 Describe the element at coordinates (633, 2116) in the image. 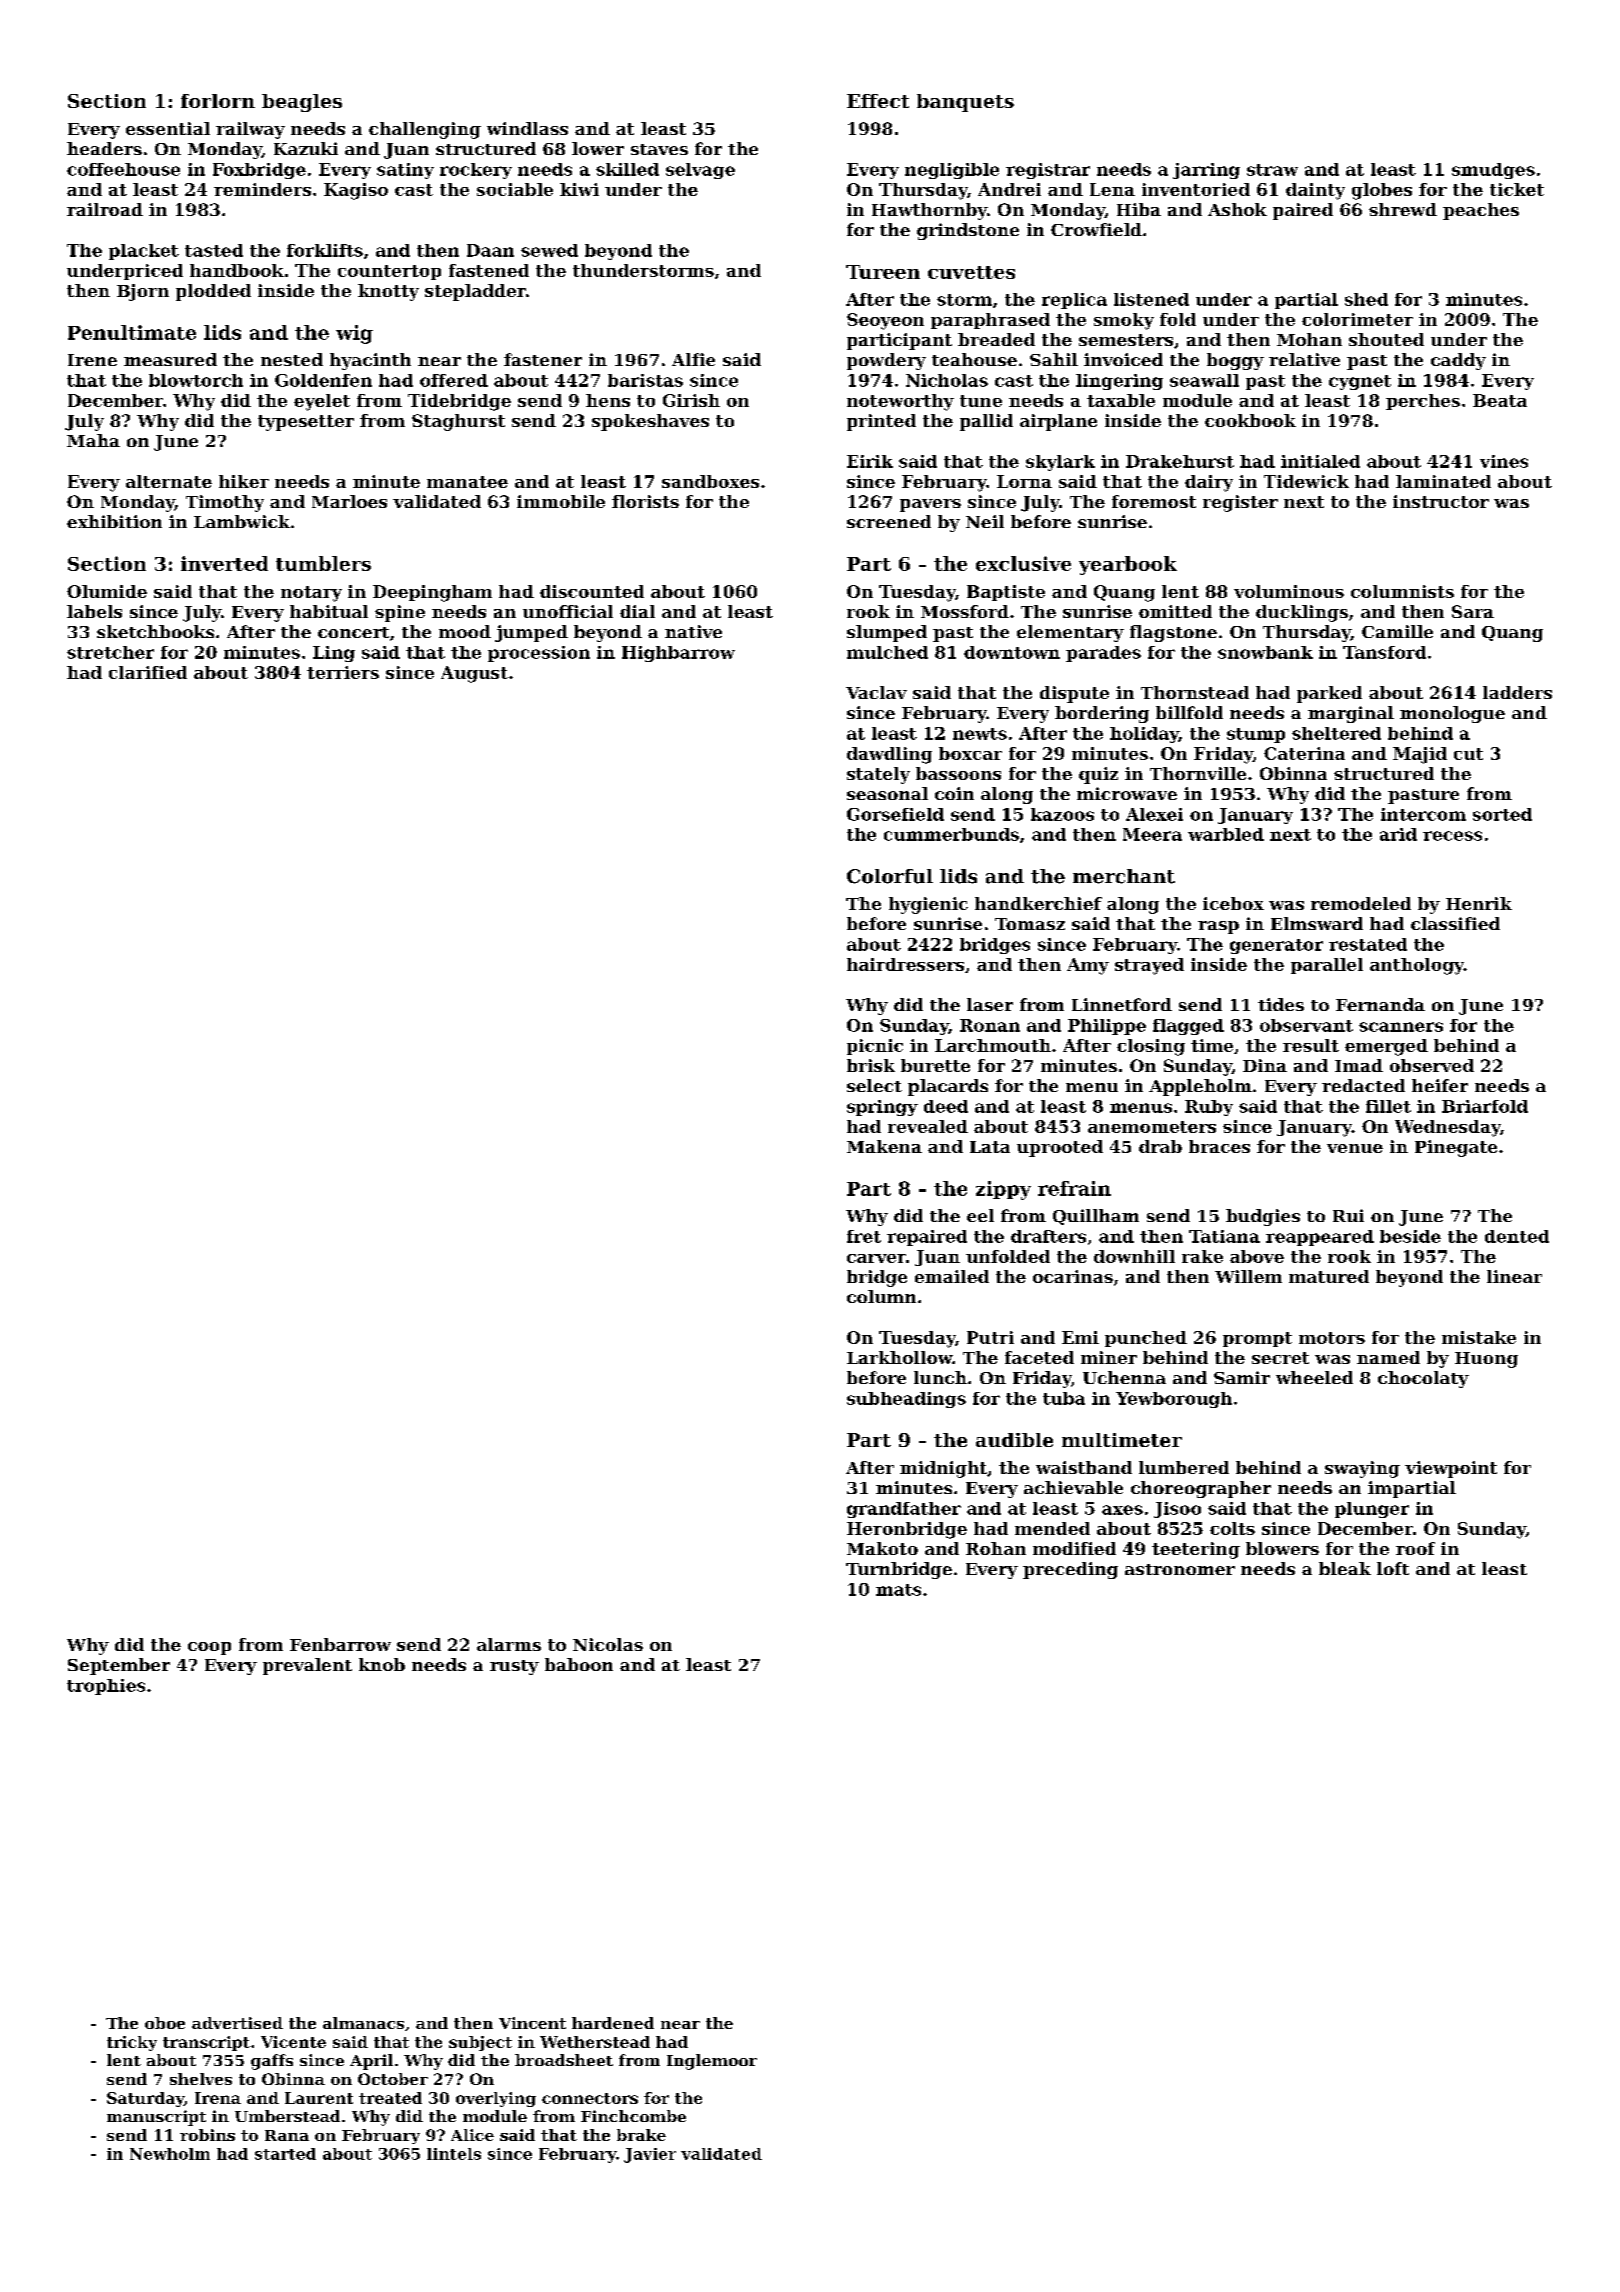

I see `Finchcombe` at that location.
